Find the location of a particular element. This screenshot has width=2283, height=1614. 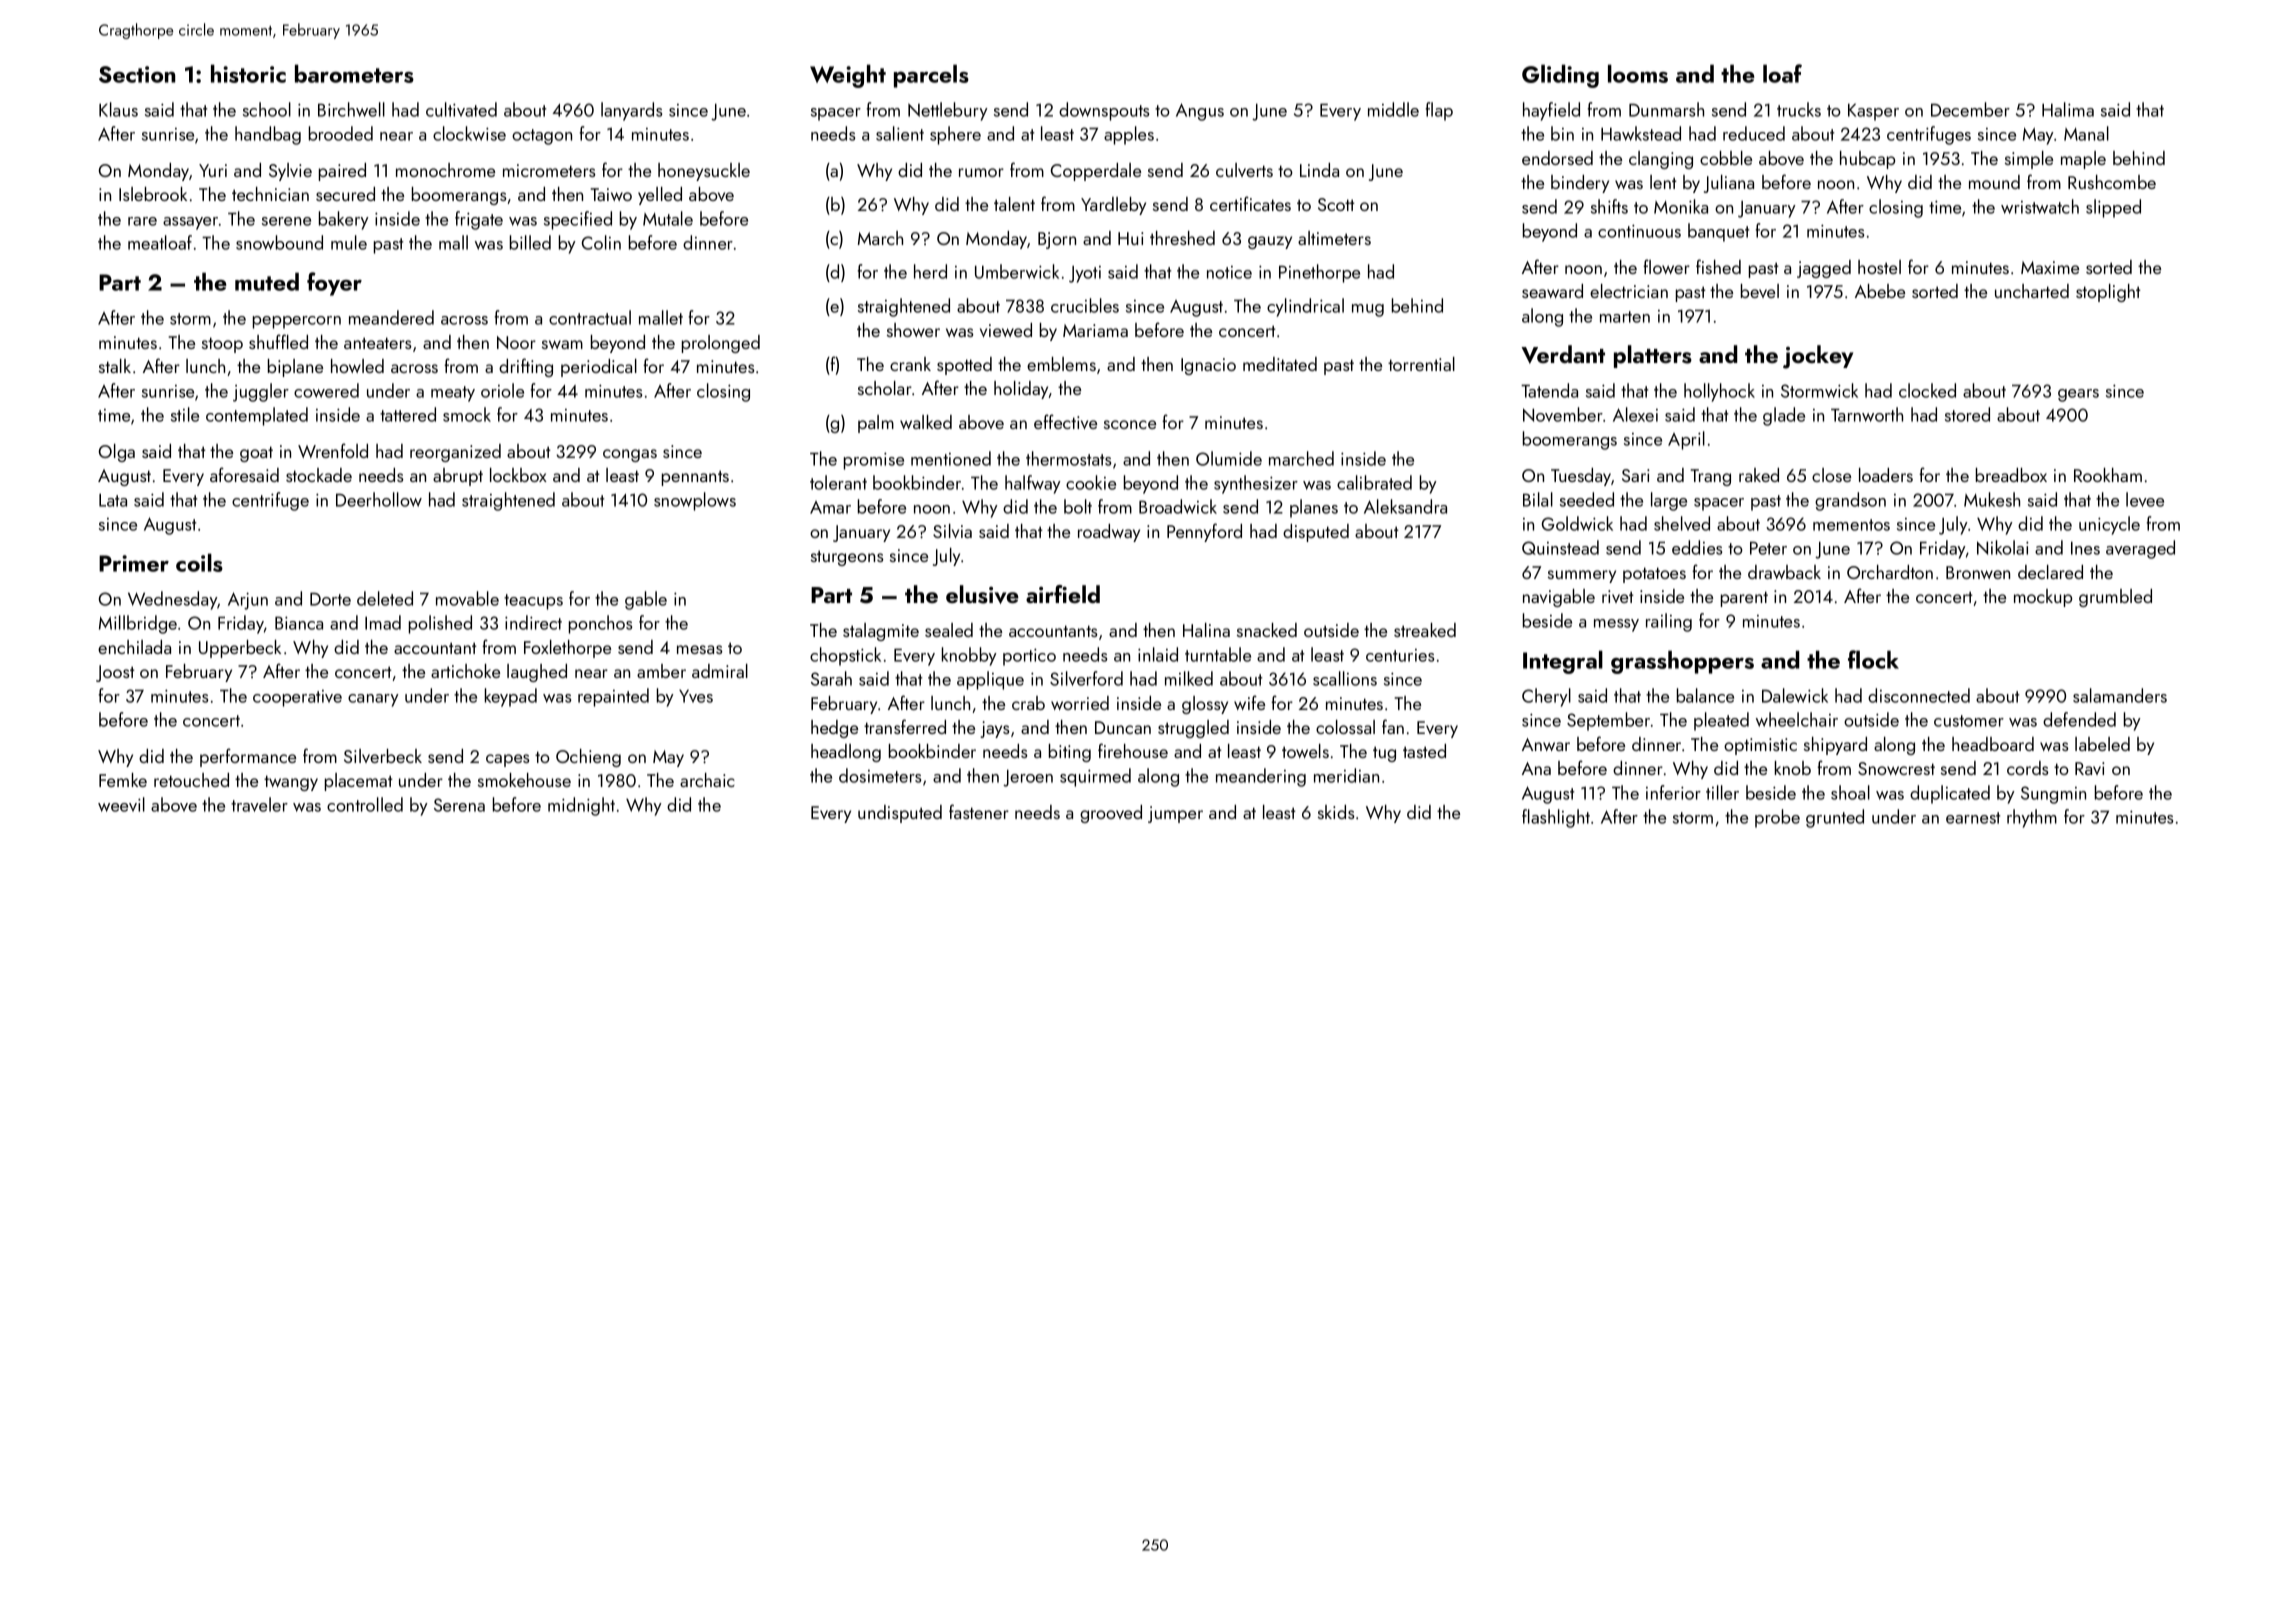

canary is located at coordinates (373, 700).
